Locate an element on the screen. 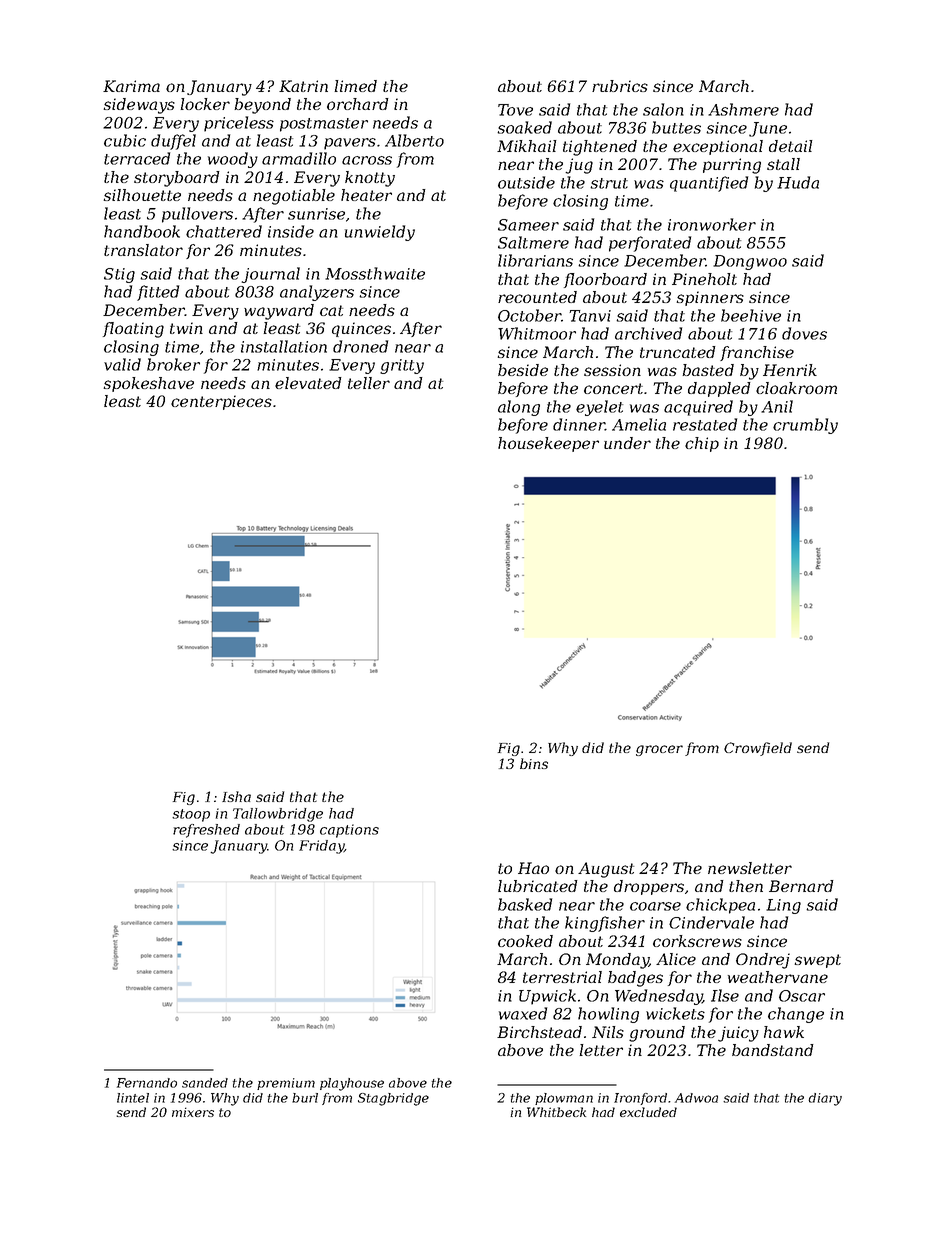  elevated is located at coordinates (308, 383).
